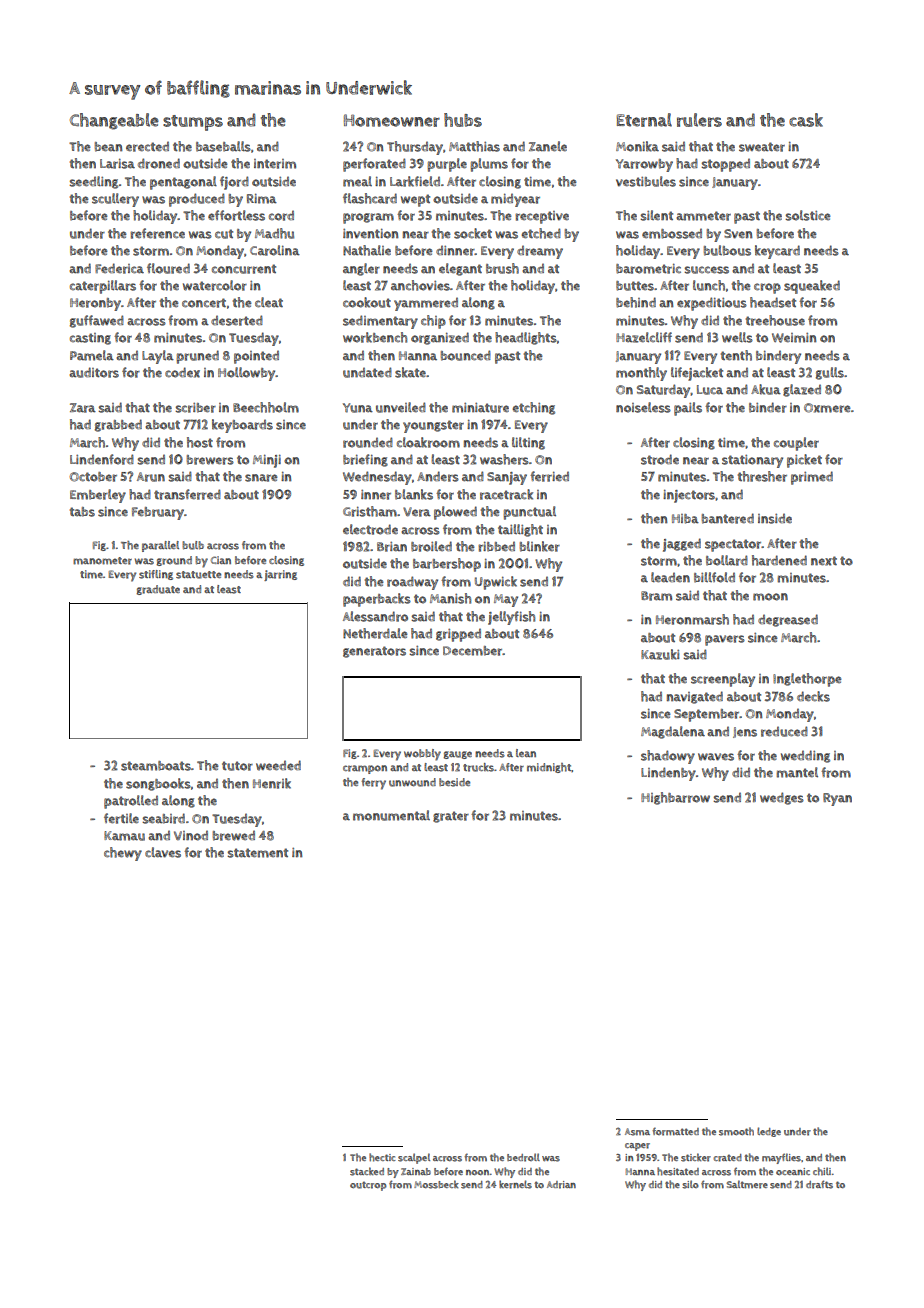 The image size is (924, 1308). Describe the element at coordinates (257, 853) in the image. I see `statement` at that location.
